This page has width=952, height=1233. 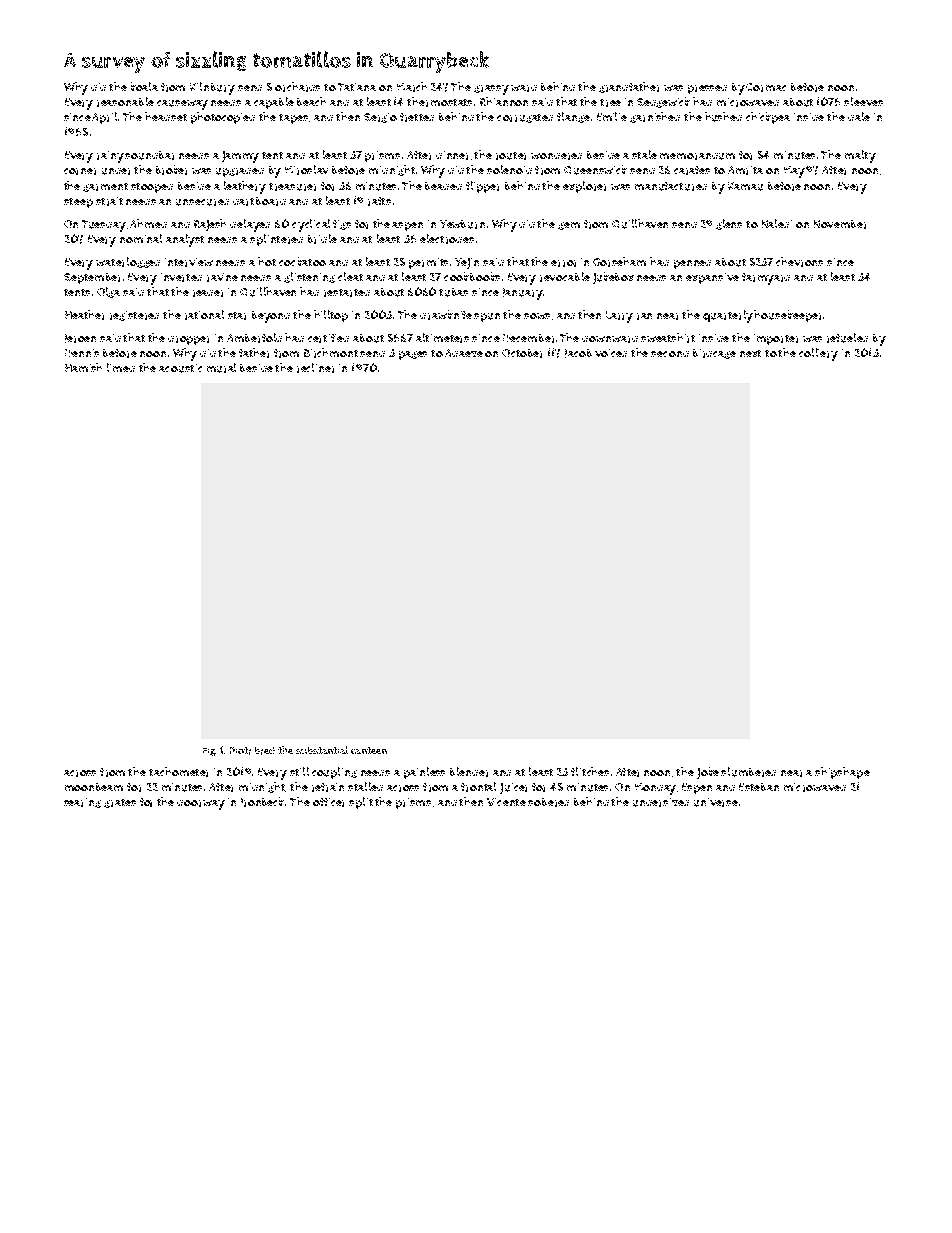 I want to click on koala, so click(x=144, y=86).
